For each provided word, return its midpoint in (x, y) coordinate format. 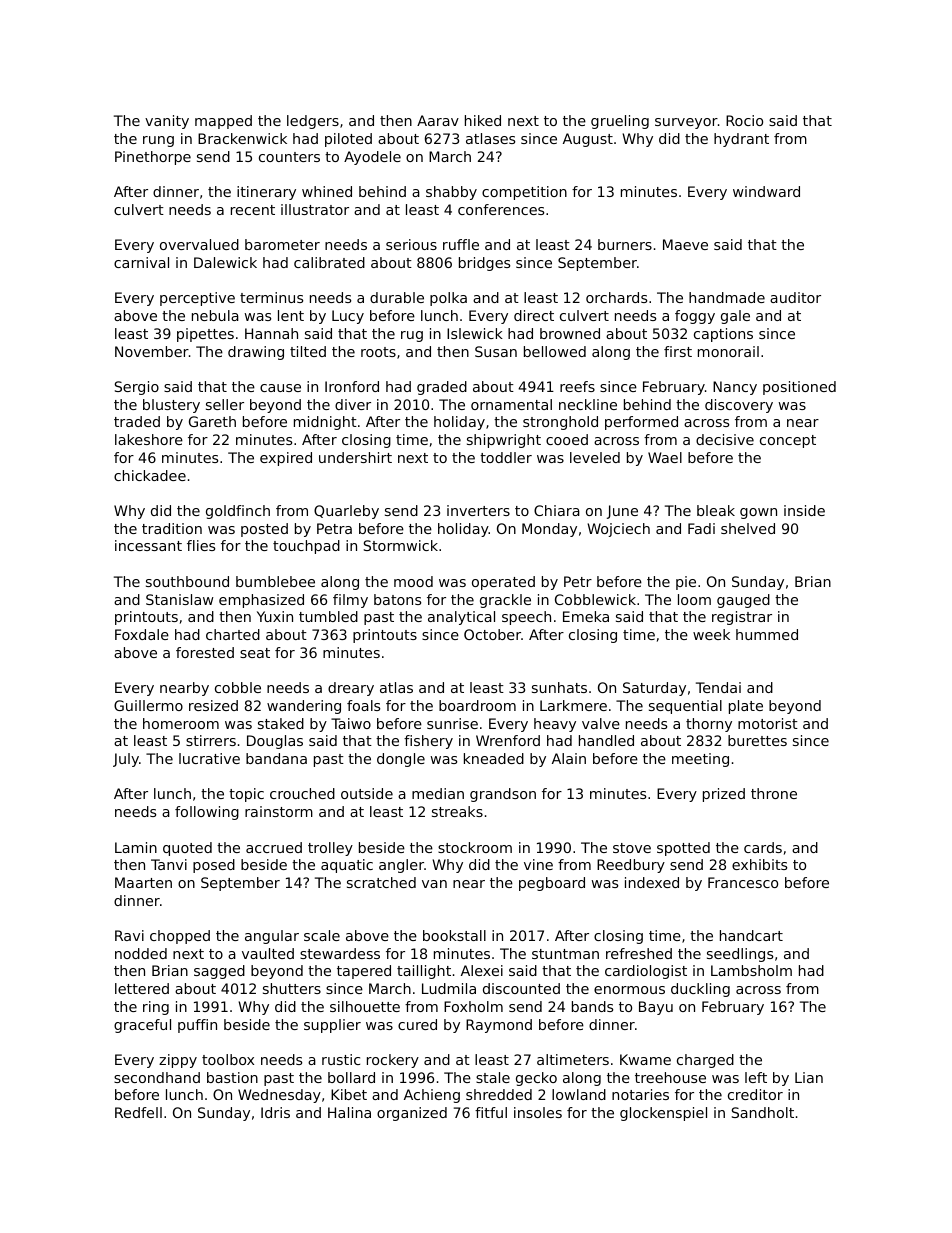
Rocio (744, 120)
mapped (223, 122)
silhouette (365, 1006)
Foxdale (142, 634)
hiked (483, 120)
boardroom (477, 705)
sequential (685, 707)
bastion (232, 1077)
